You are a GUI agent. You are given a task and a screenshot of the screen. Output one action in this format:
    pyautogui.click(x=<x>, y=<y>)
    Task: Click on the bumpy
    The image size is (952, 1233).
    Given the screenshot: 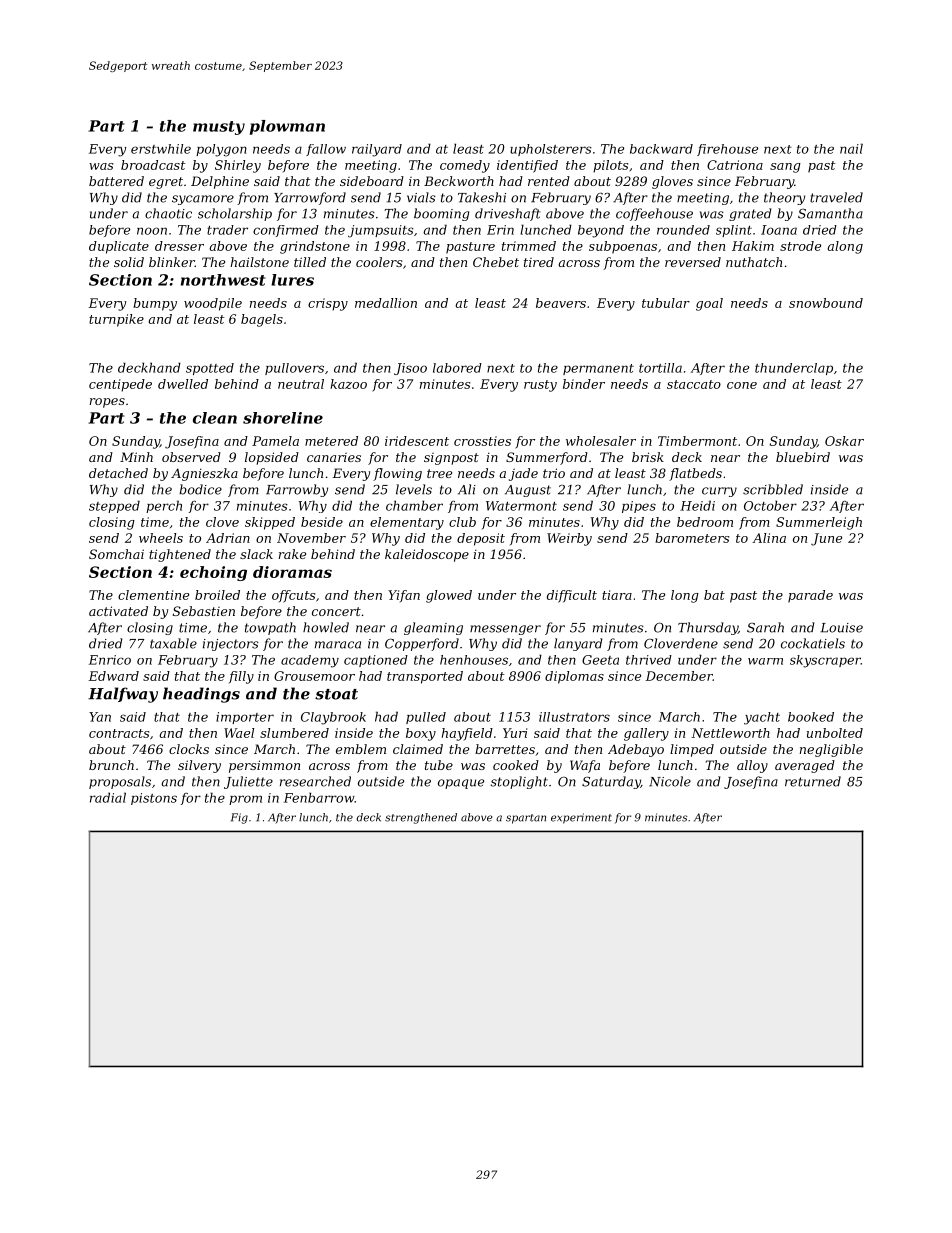 What is the action you would take?
    pyautogui.click(x=155, y=304)
